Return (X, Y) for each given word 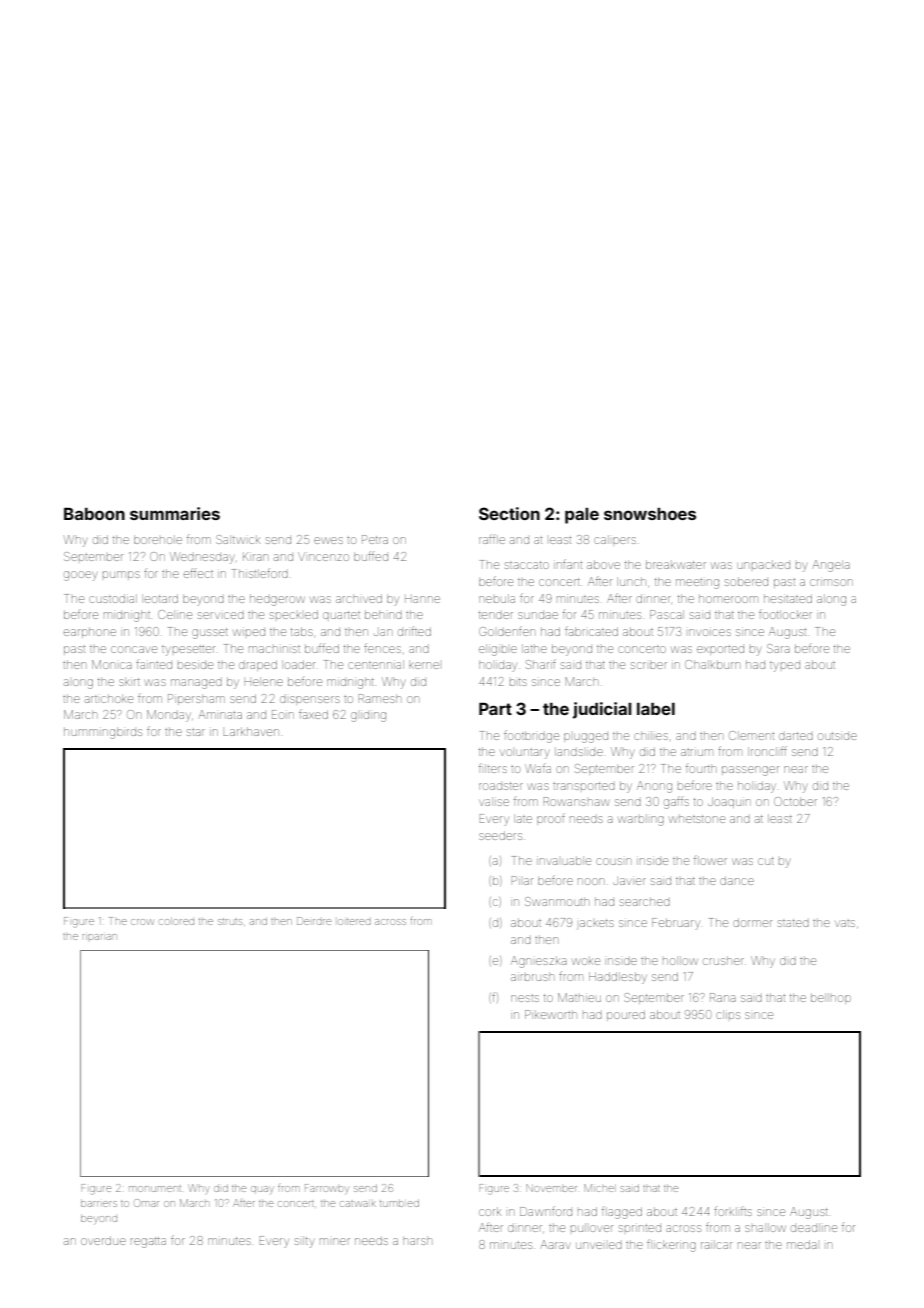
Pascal (667, 614)
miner (335, 1241)
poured (626, 1015)
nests (525, 998)
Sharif (541, 664)
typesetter (188, 651)
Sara (778, 648)
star (196, 732)
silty (304, 1242)
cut (766, 861)
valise (494, 801)
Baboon (94, 514)
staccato (527, 565)
